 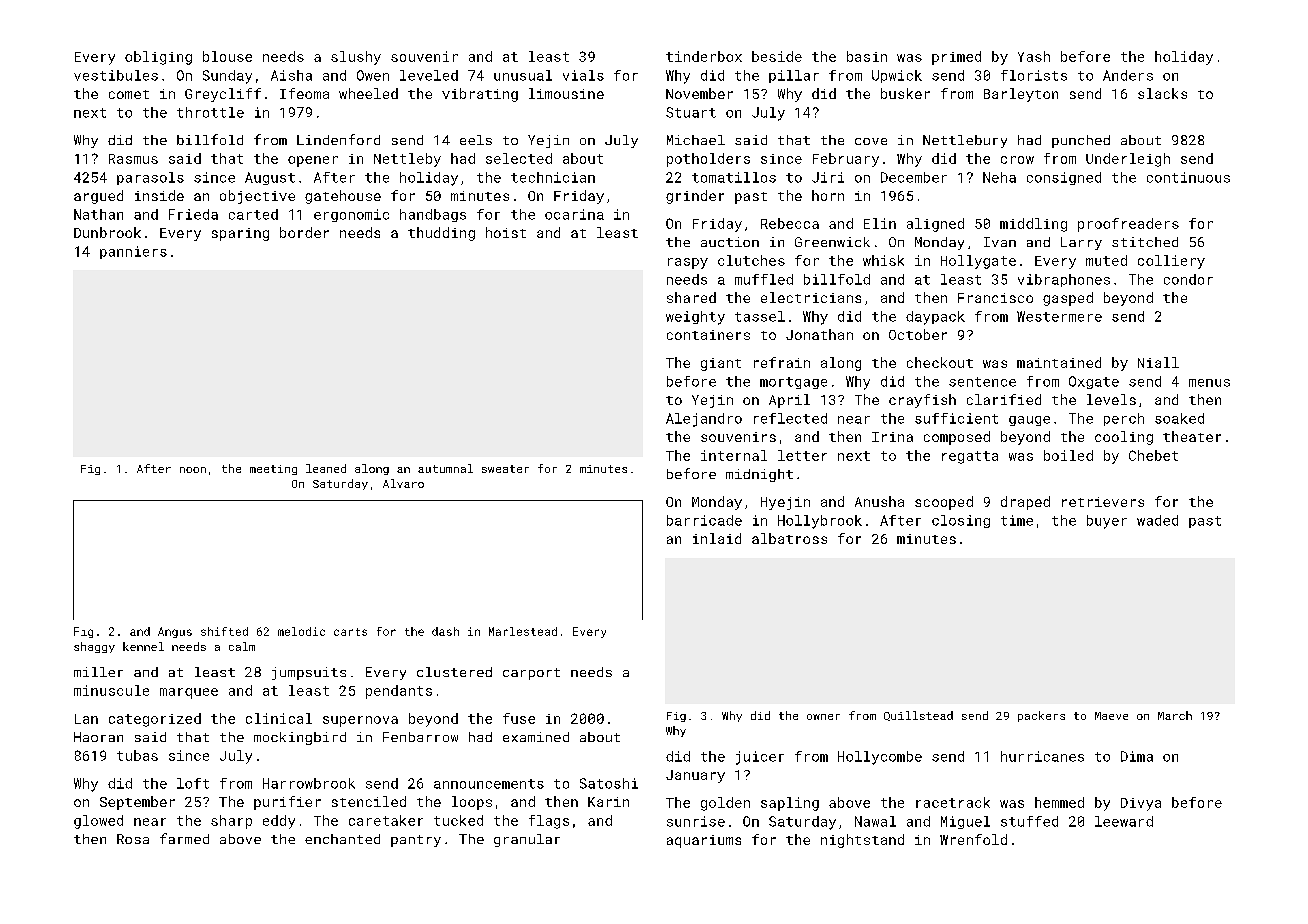 What do you see at coordinates (1128, 75) in the screenshot?
I see `Anders` at bounding box center [1128, 75].
